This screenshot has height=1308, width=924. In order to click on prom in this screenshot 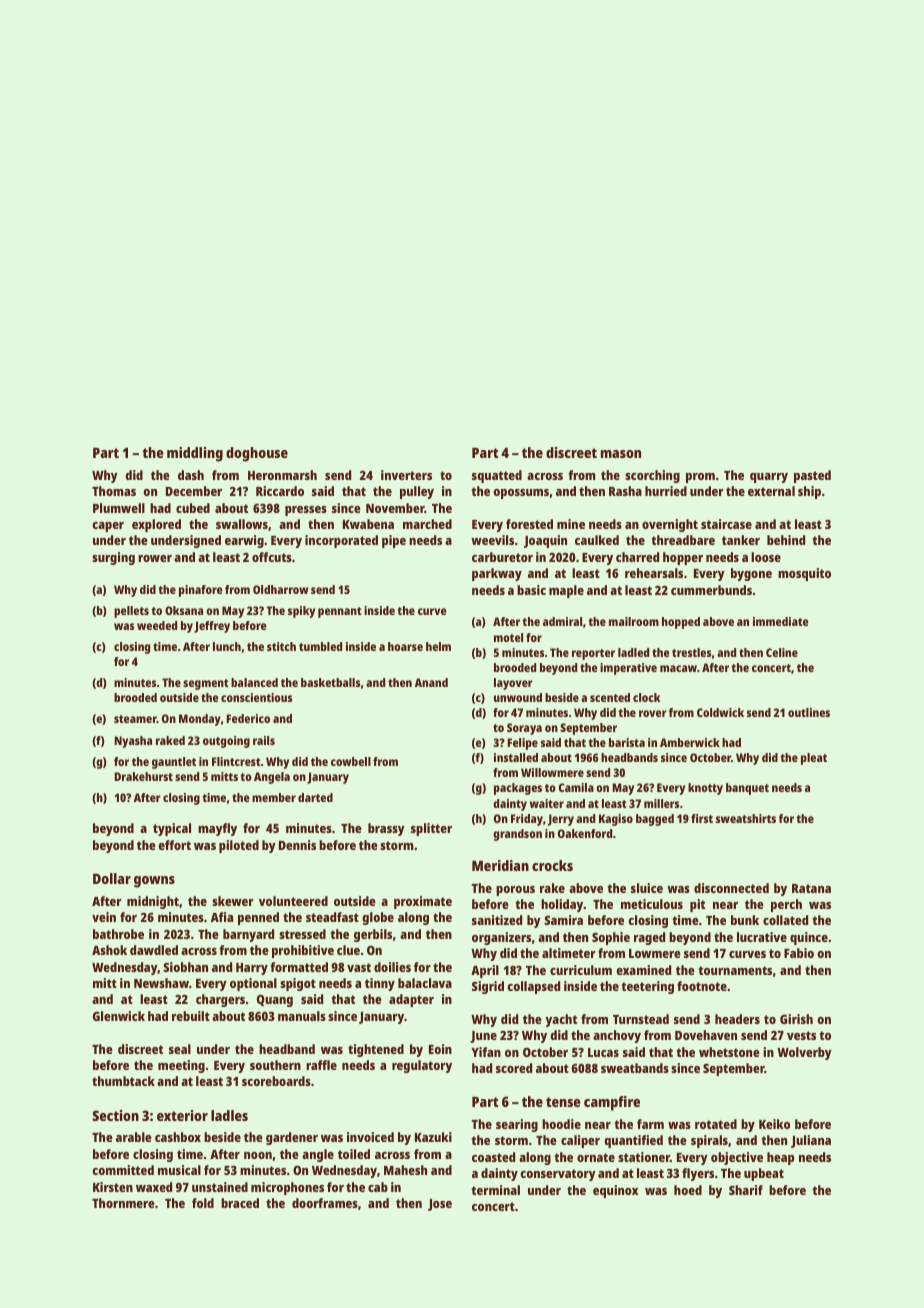, I will do `click(700, 478)`.
